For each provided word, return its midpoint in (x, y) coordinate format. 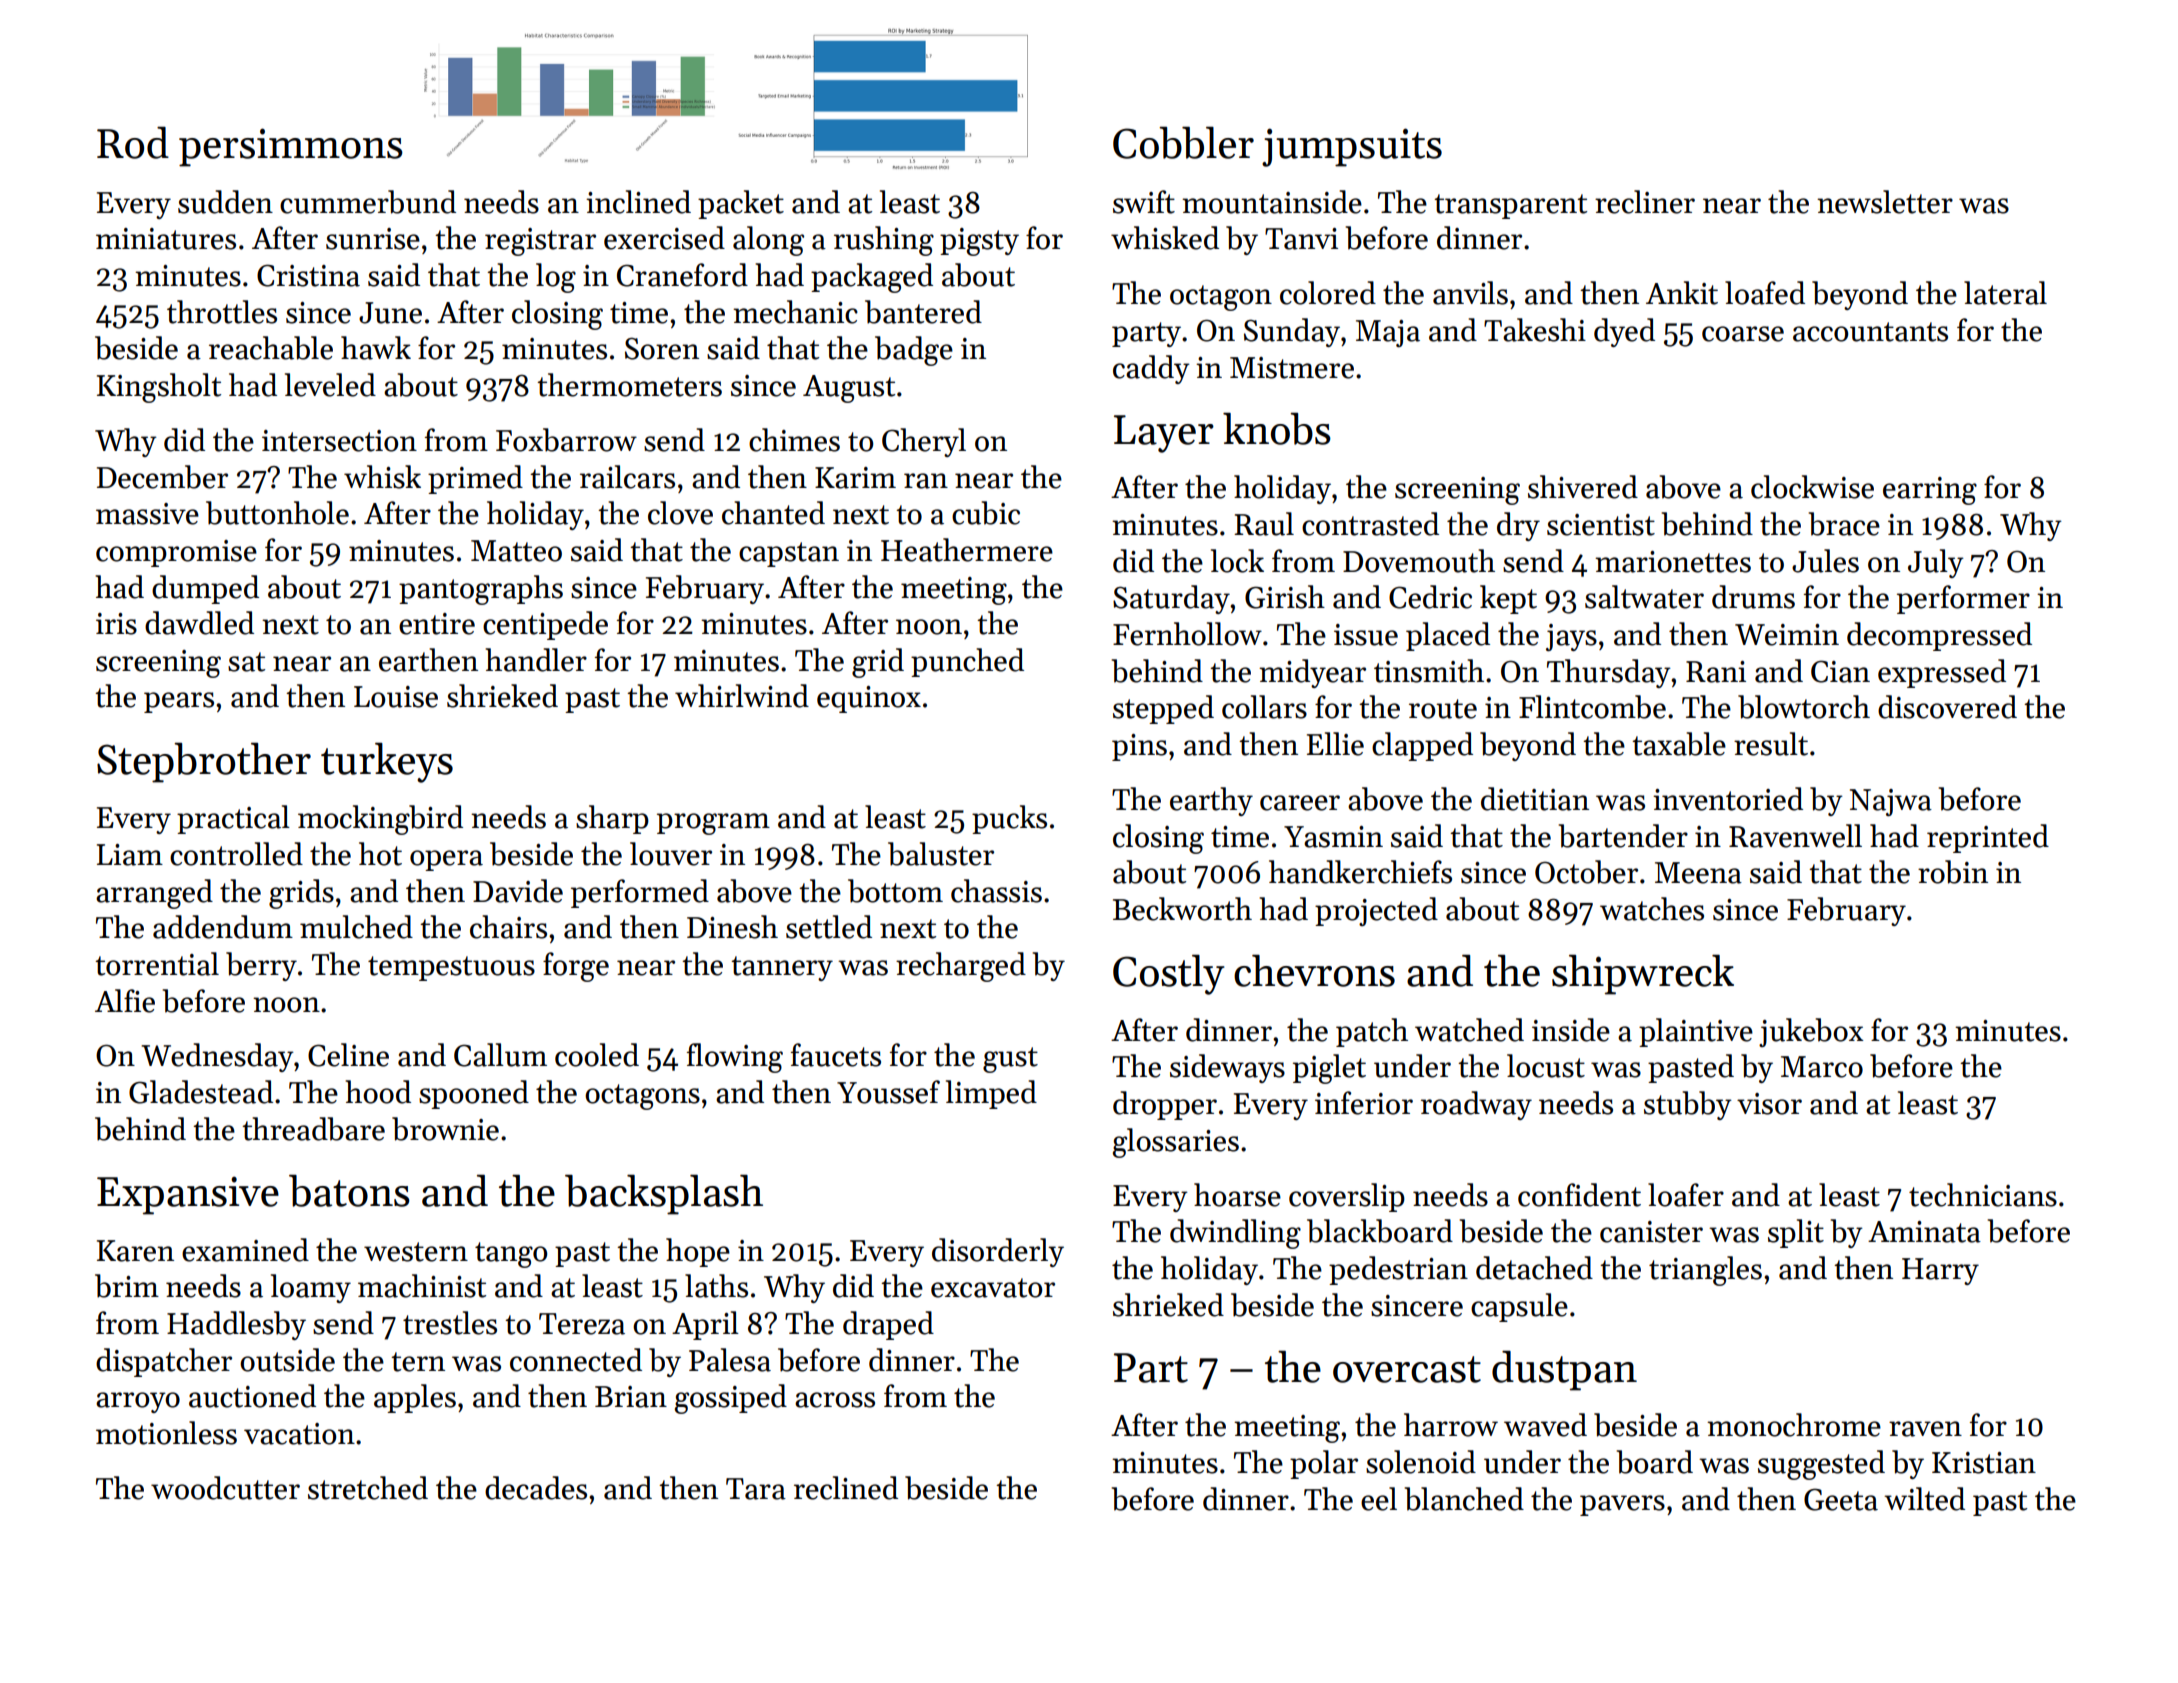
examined (245, 1250)
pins (1139, 747)
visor (1769, 1104)
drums (1753, 597)
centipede (545, 625)
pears (179, 702)
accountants (1870, 332)
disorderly (998, 1252)
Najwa (1891, 802)
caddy (1151, 369)
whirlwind (742, 696)
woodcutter (225, 1488)
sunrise (373, 239)
